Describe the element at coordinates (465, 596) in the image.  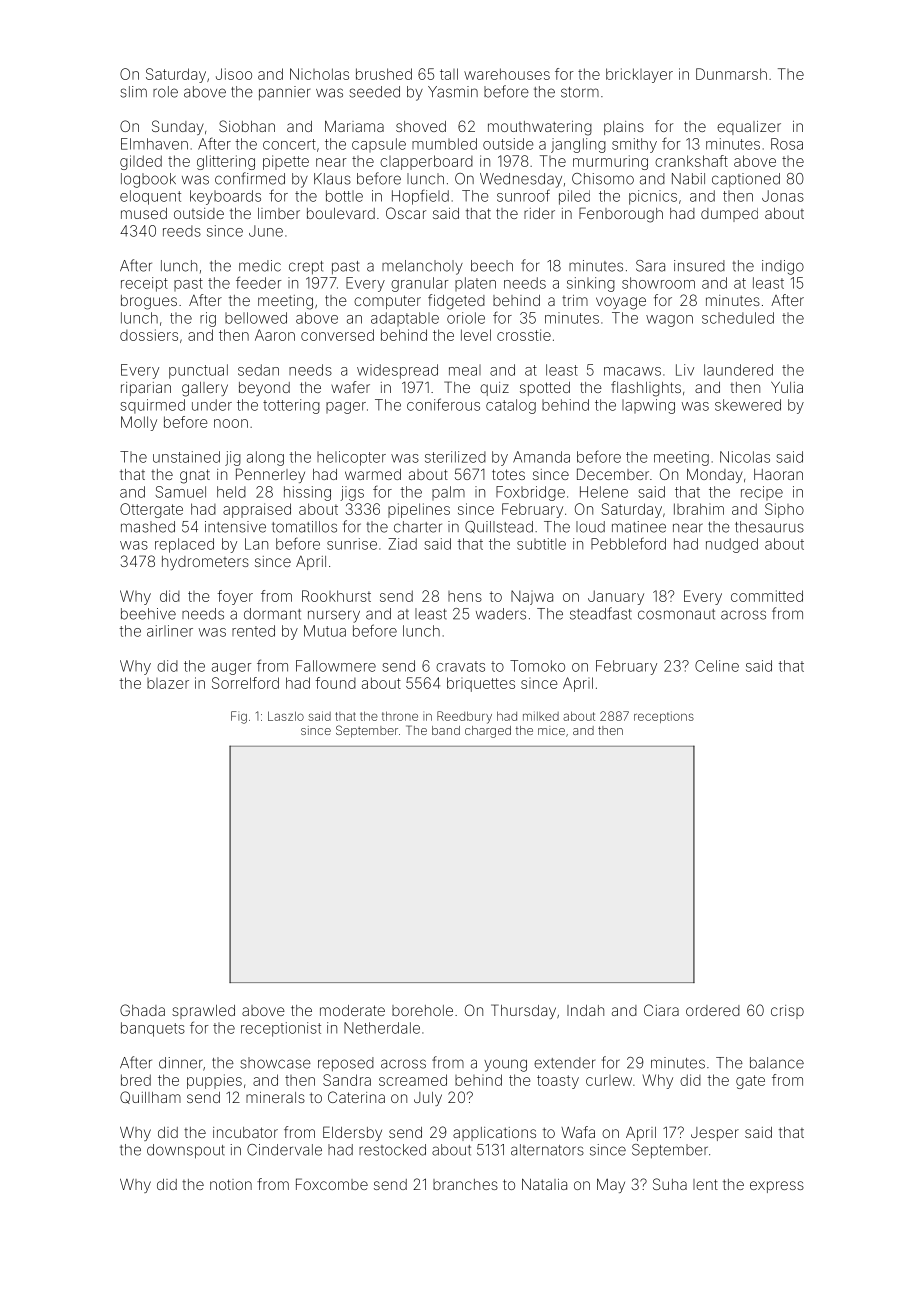
I see `hens` at that location.
